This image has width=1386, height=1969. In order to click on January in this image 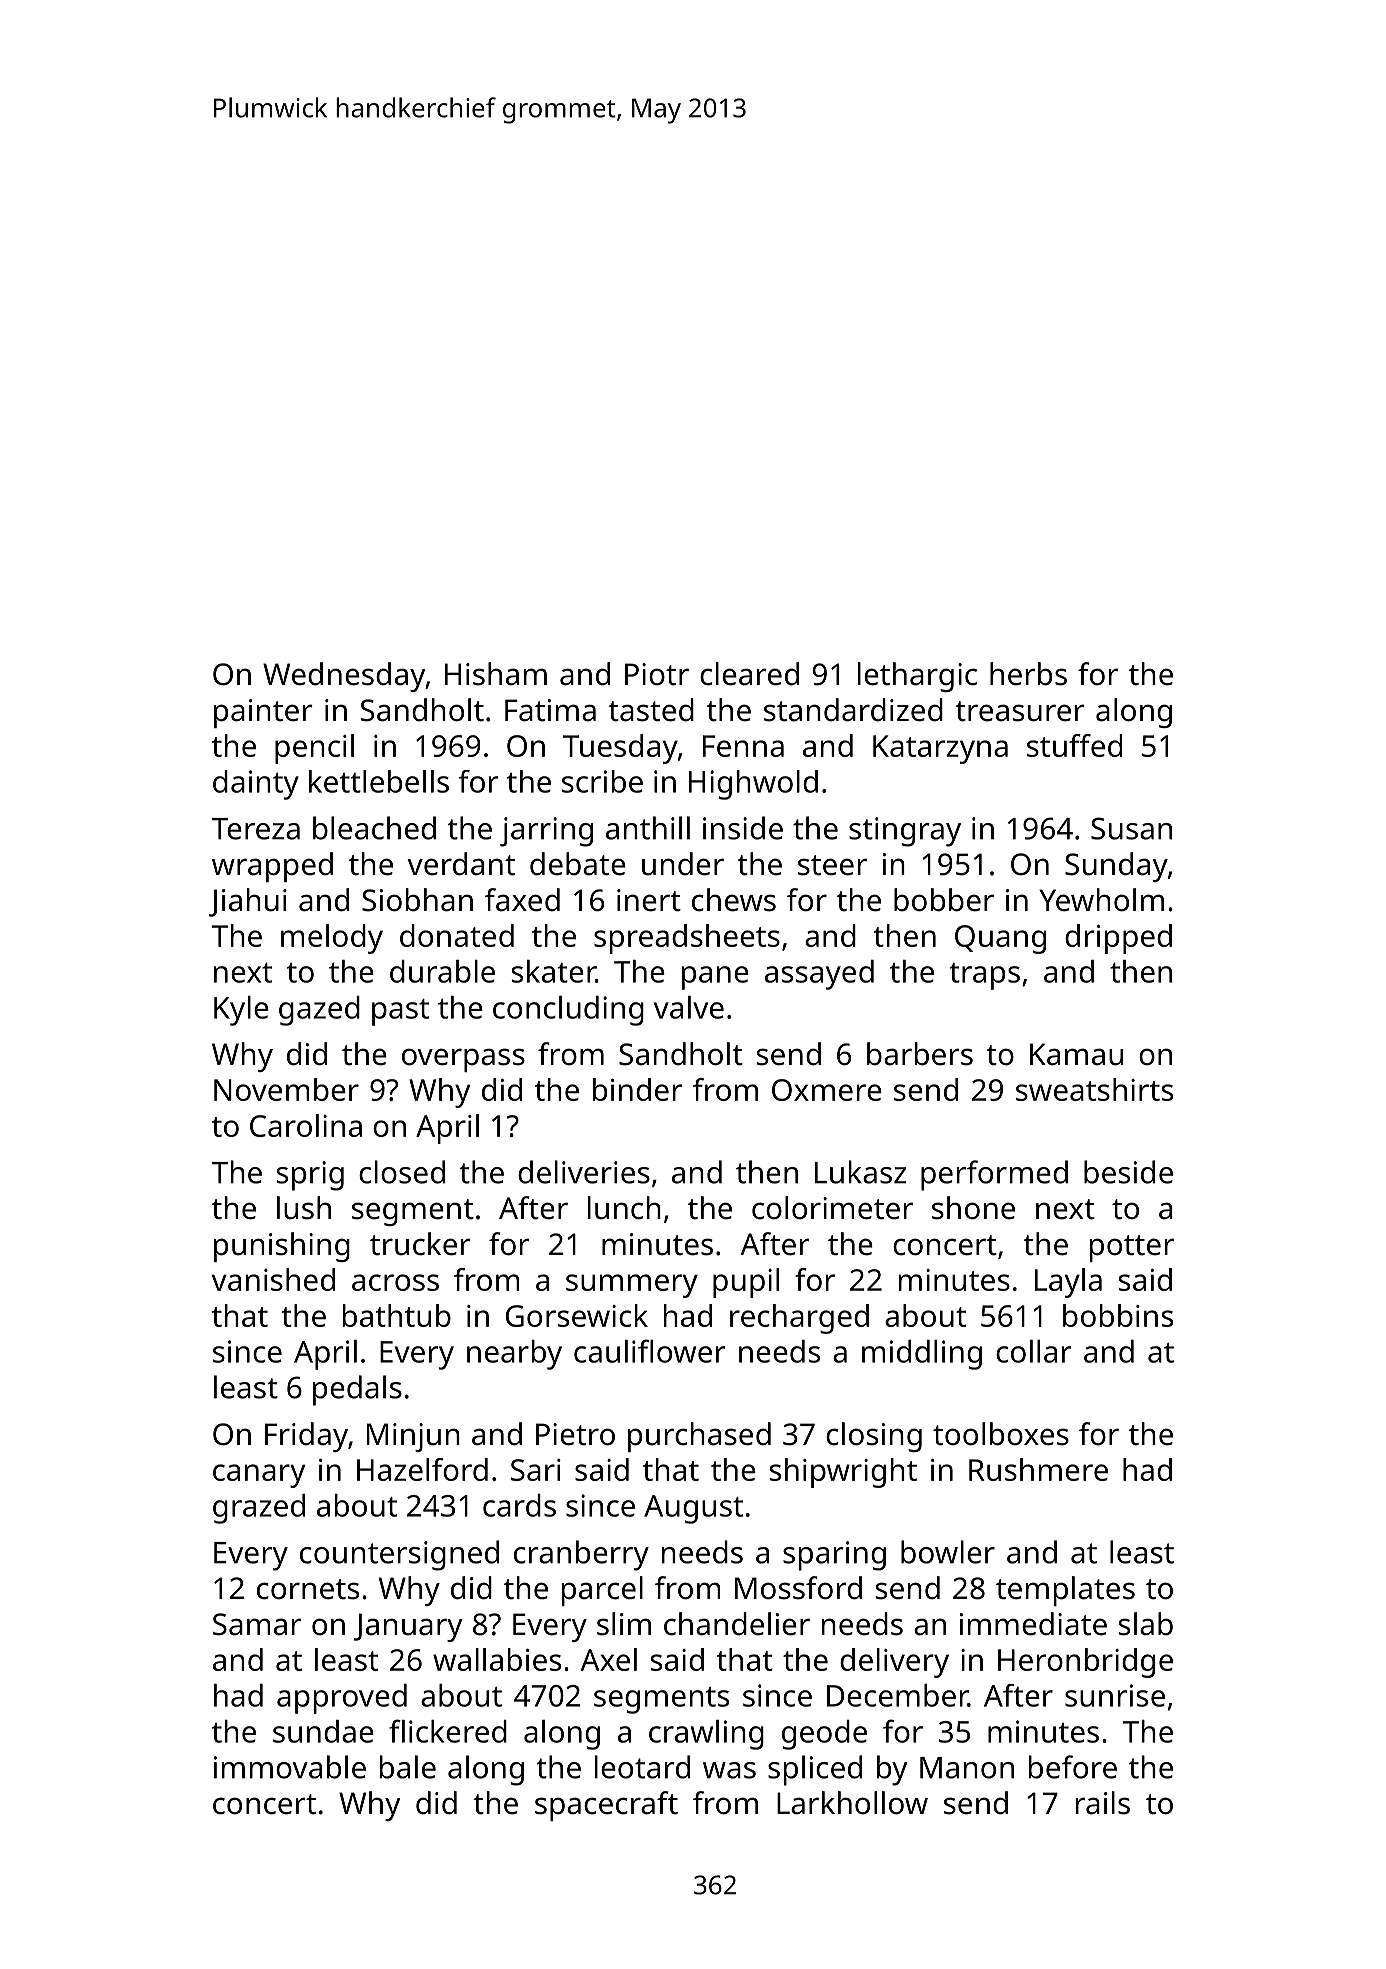, I will do `click(408, 1627)`.
